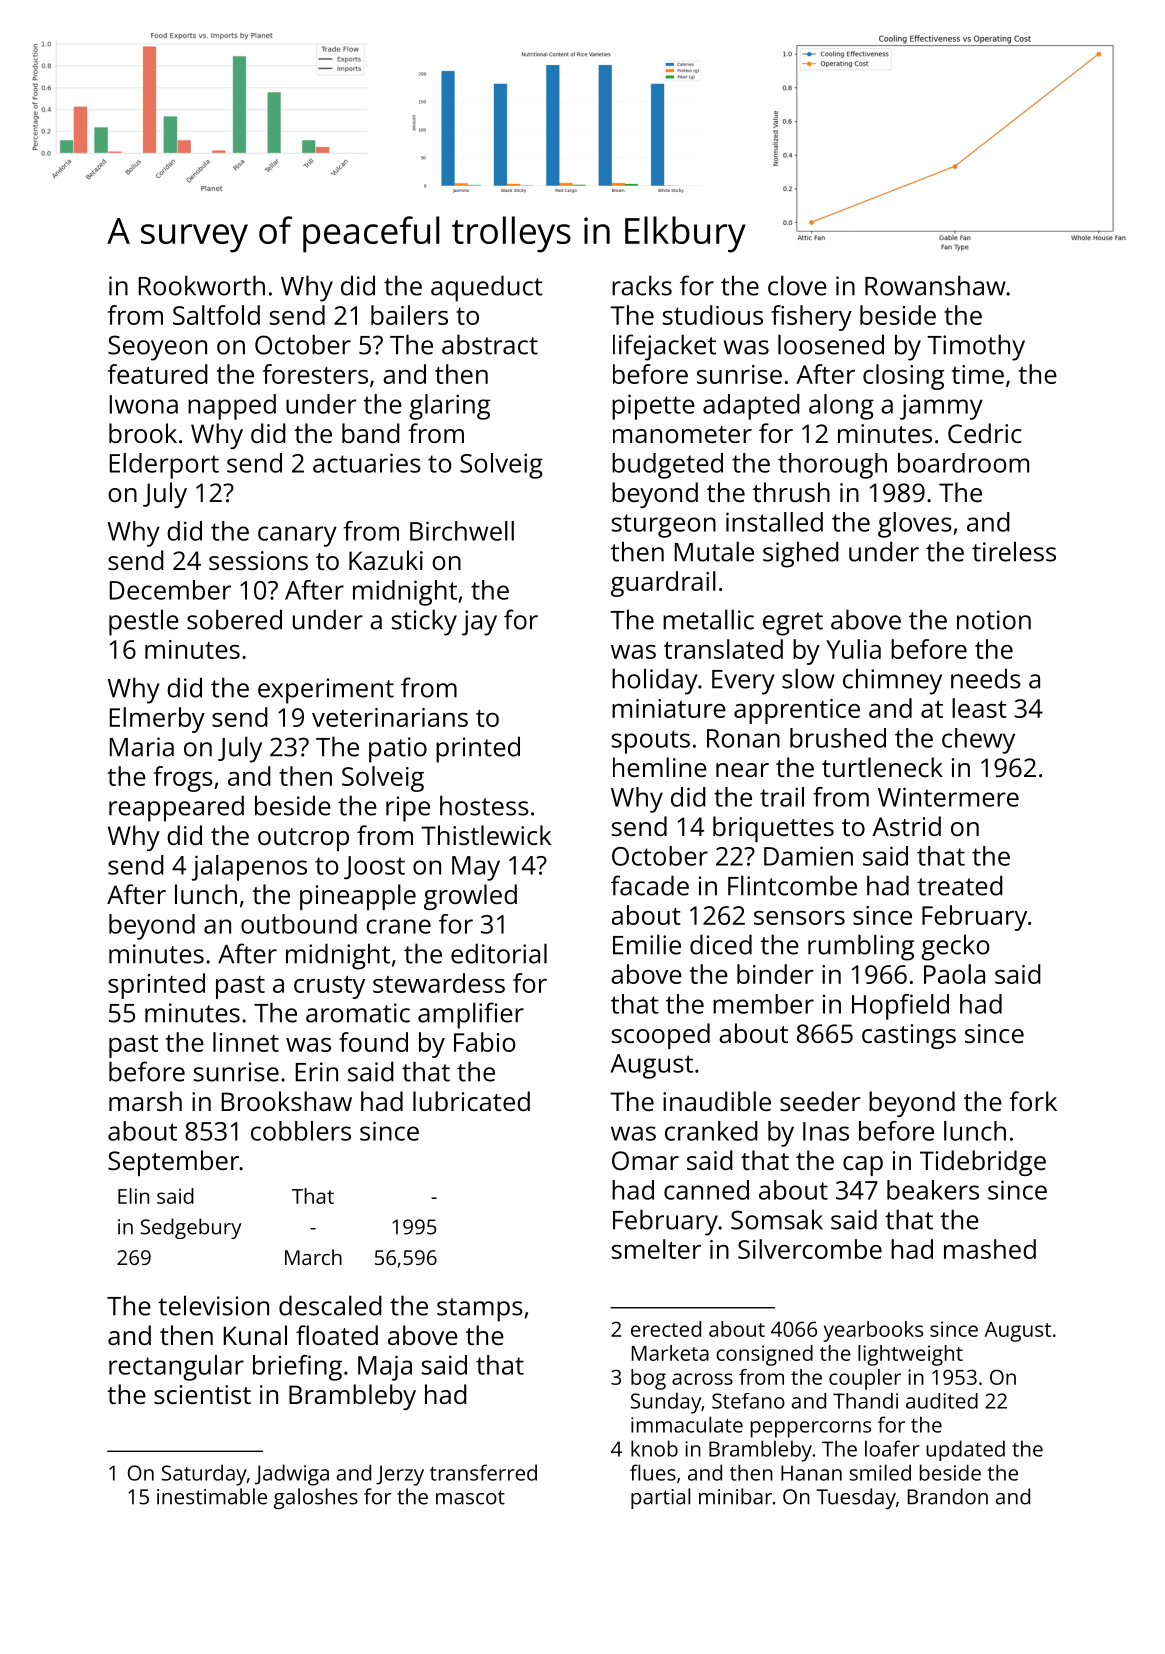 This document has width=1165, height=1654. What do you see at coordinates (948, 1496) in the document?
I see `Brandon` at bounding box center [948, 1496].
